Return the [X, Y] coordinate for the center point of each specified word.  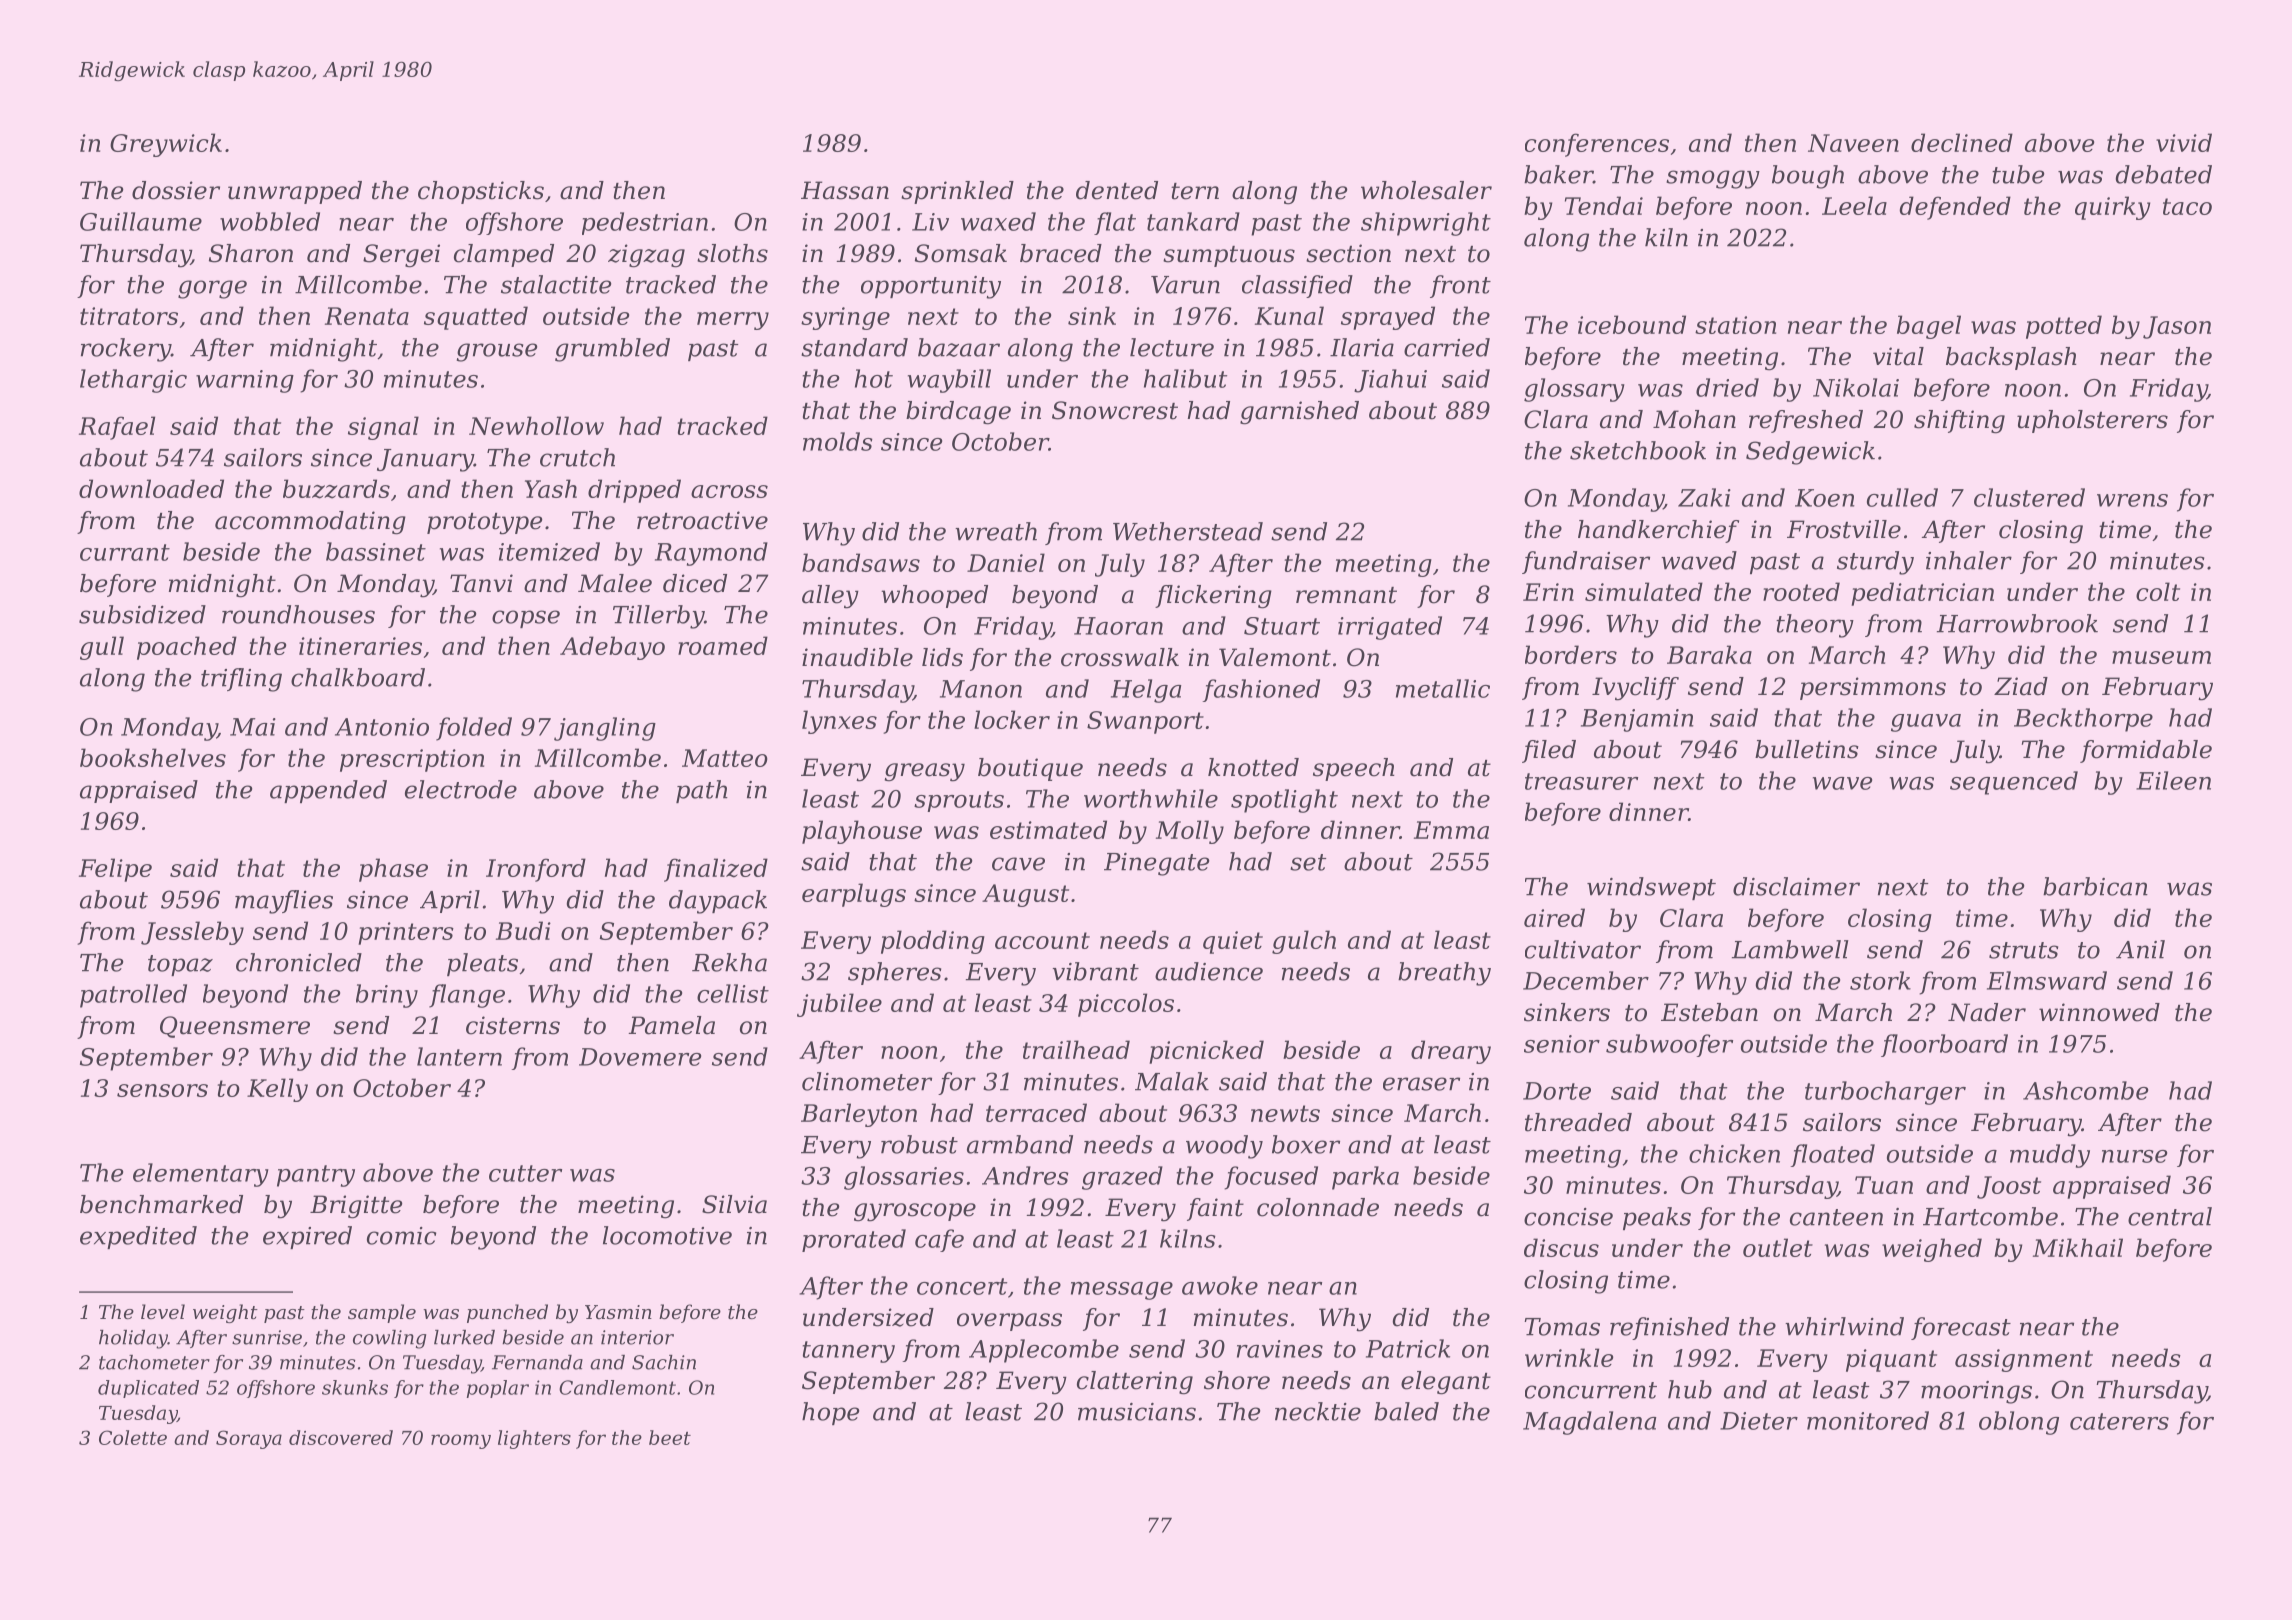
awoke [1220, 1285]
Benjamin [1637, 720]
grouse [496, 352]
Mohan [1694, 419]
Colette [133, 1437]
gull [102, 648]
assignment [2024, 1360]
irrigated [1390, 628]
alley [830, 597]
